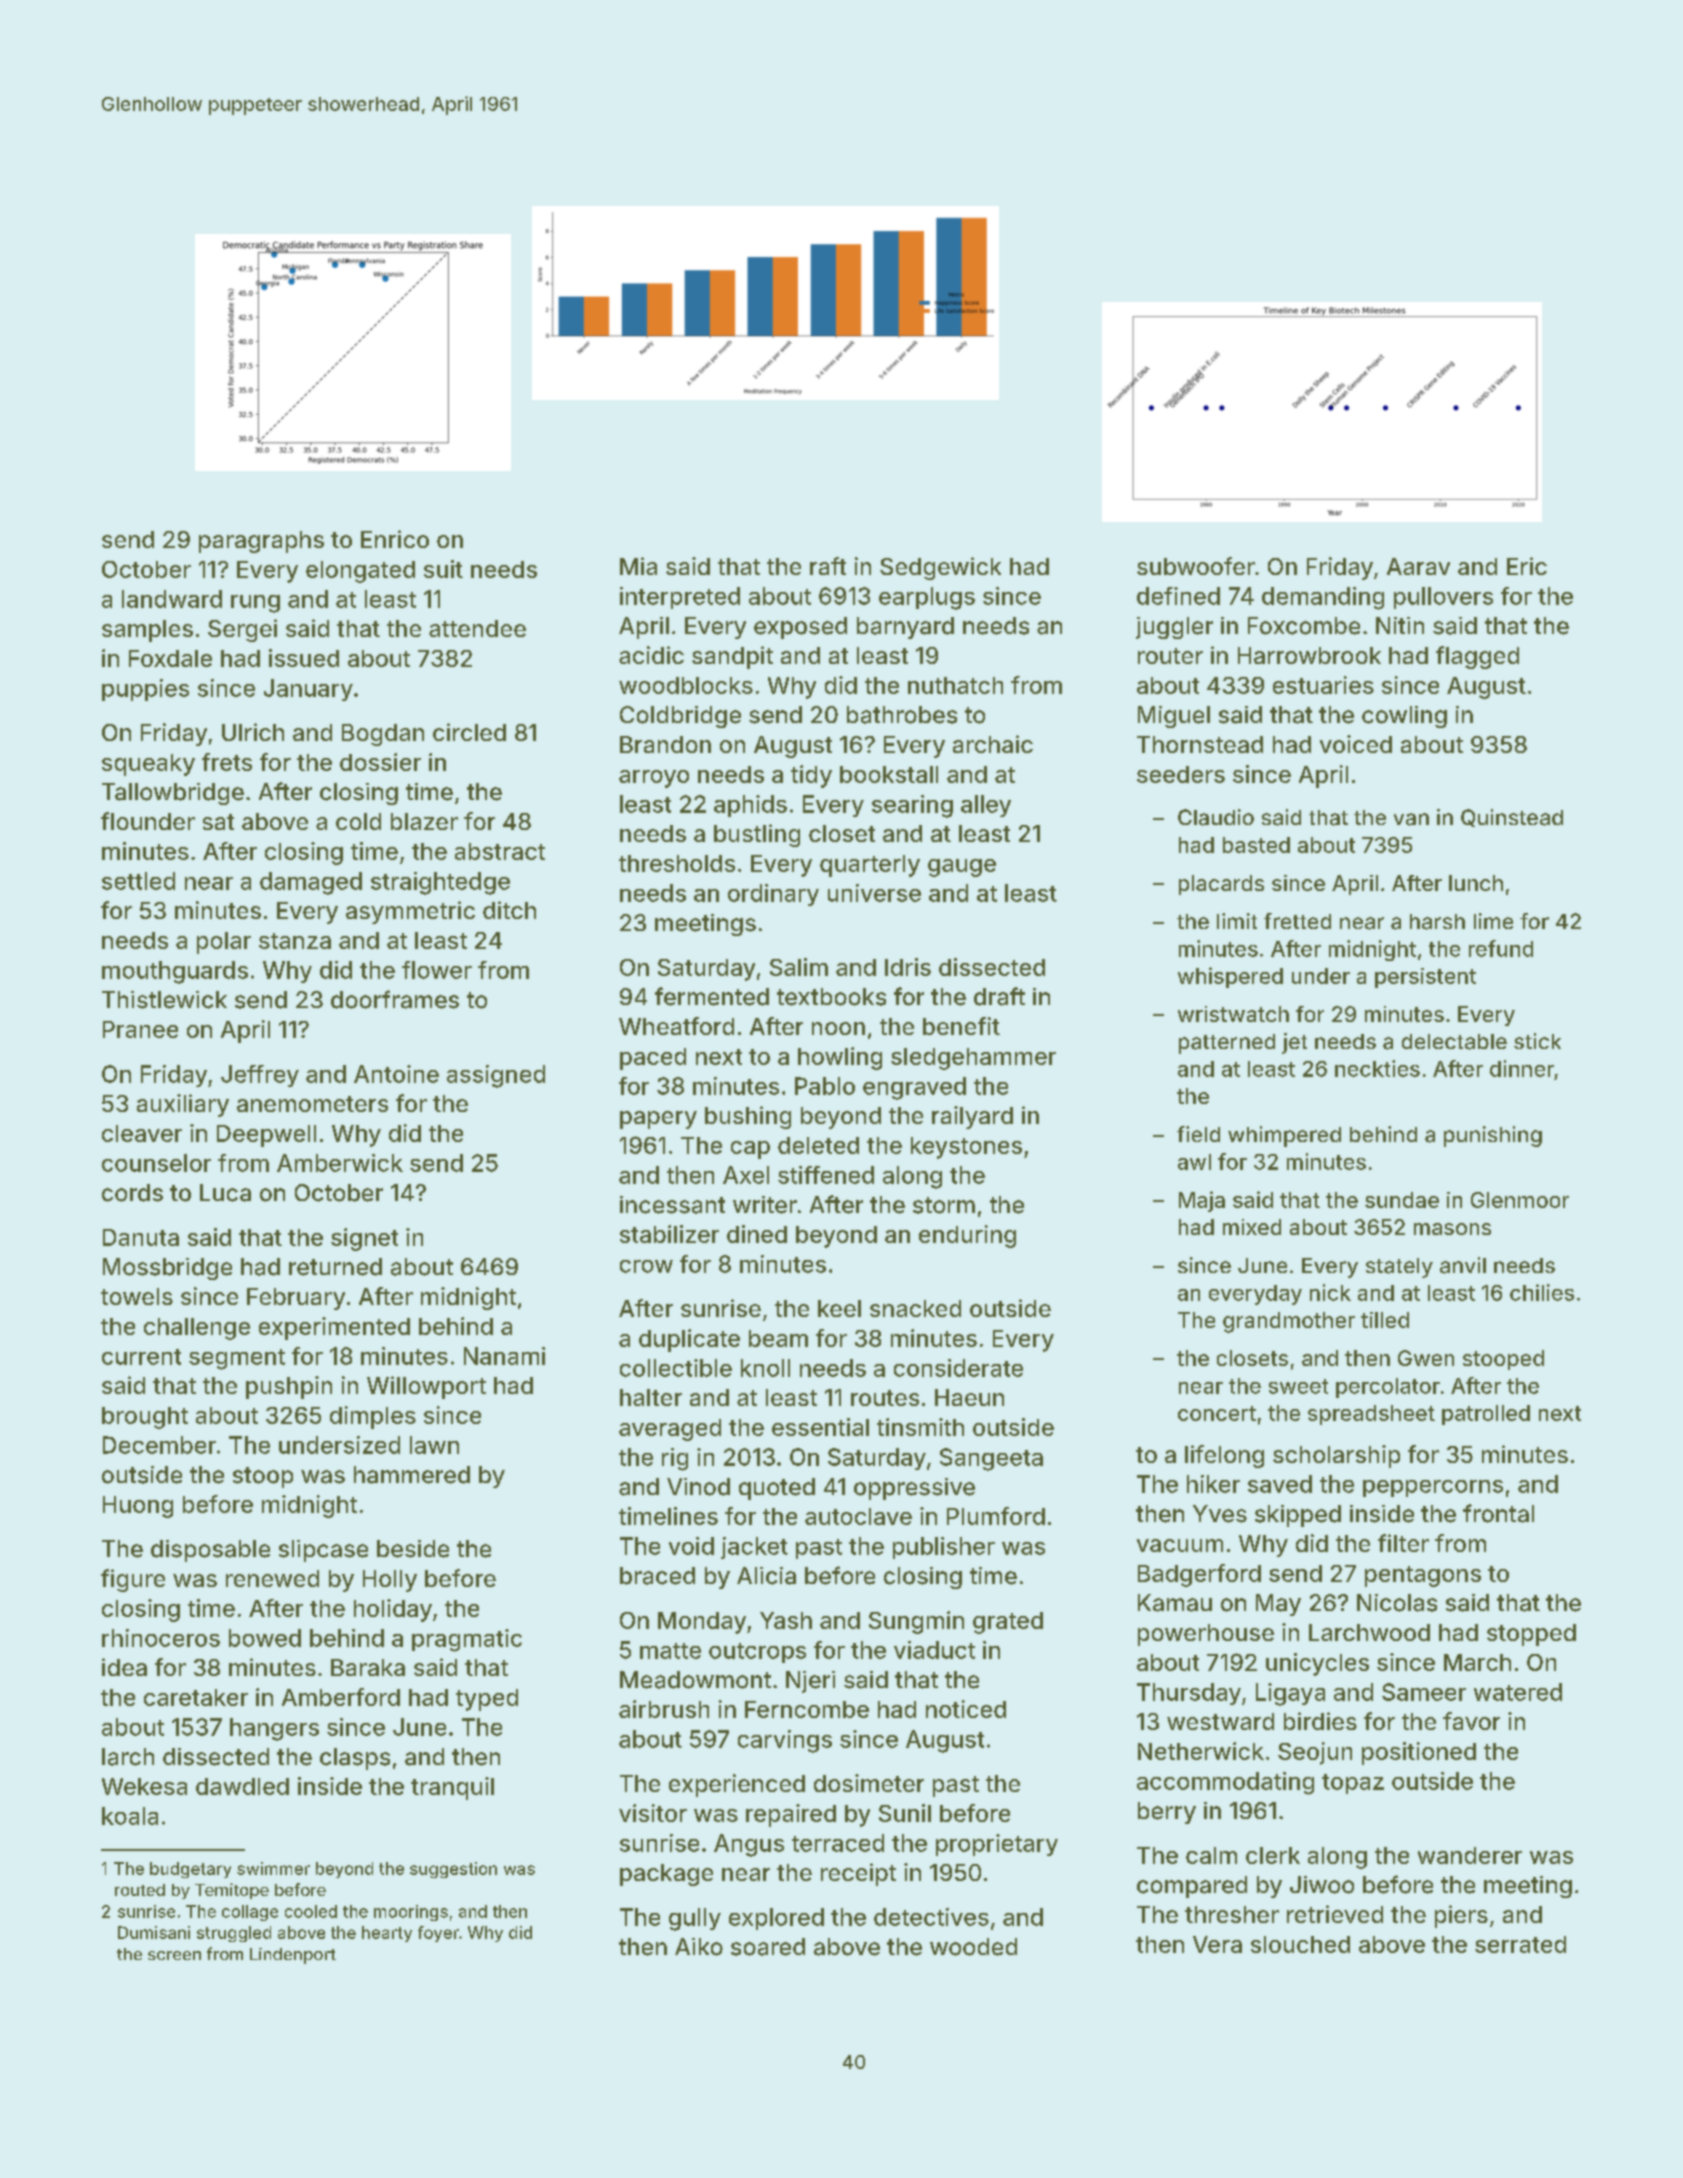 The height and width of the document is (2178, 1683). Describe the element at coordinates (1433, 1488) in the document. I see `peppercorns` at that location.
